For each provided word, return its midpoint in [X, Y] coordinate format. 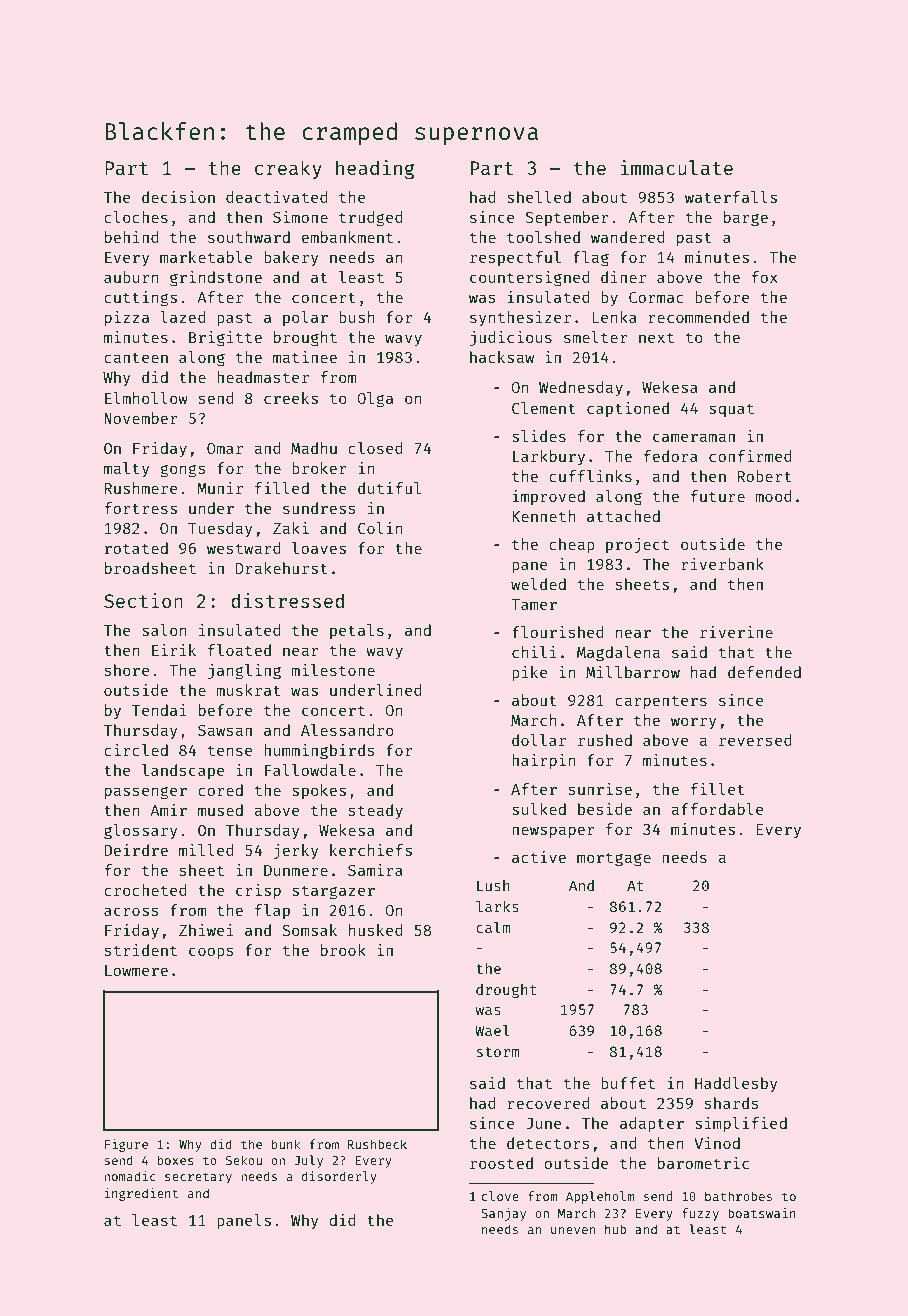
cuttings [140, 299]
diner [623, 277]
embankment [347, 237]
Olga [375, 400]
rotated [136, 548]
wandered [628, 237]
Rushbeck [377, 1144]
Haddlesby [736, 1084]
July [308, 1161]
